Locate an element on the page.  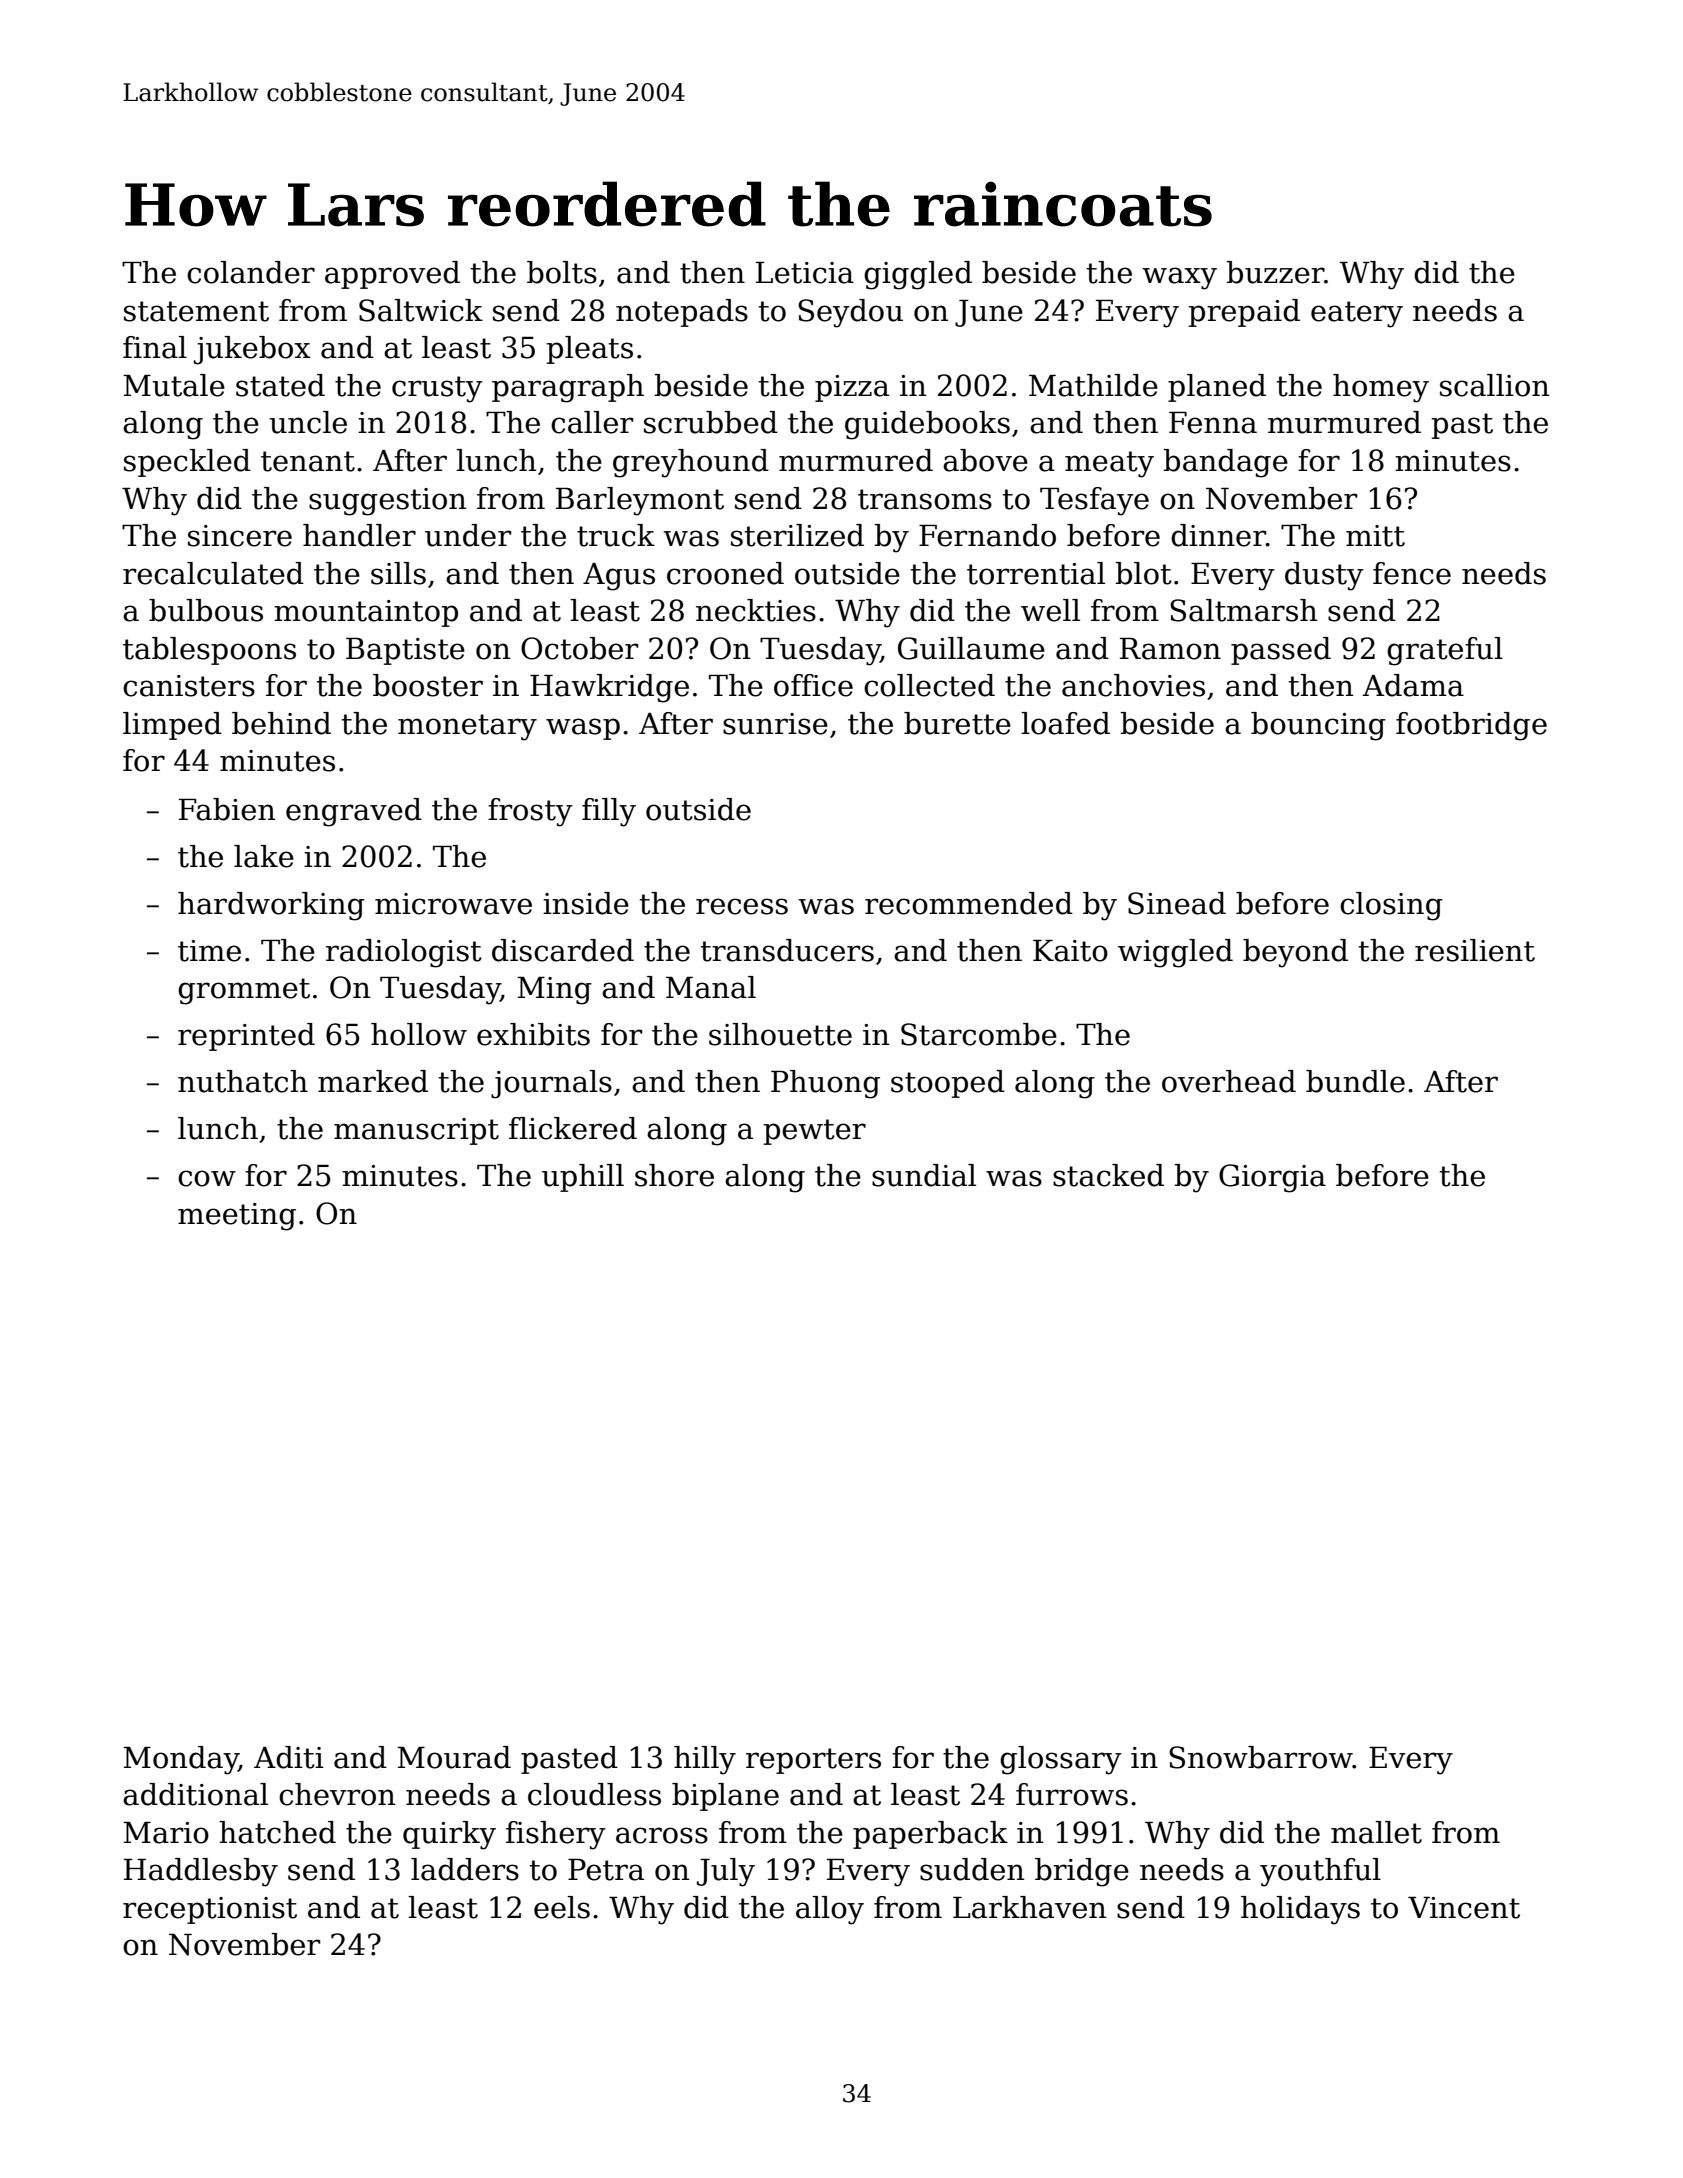
meeting is located at coordinates (237, 1217).
